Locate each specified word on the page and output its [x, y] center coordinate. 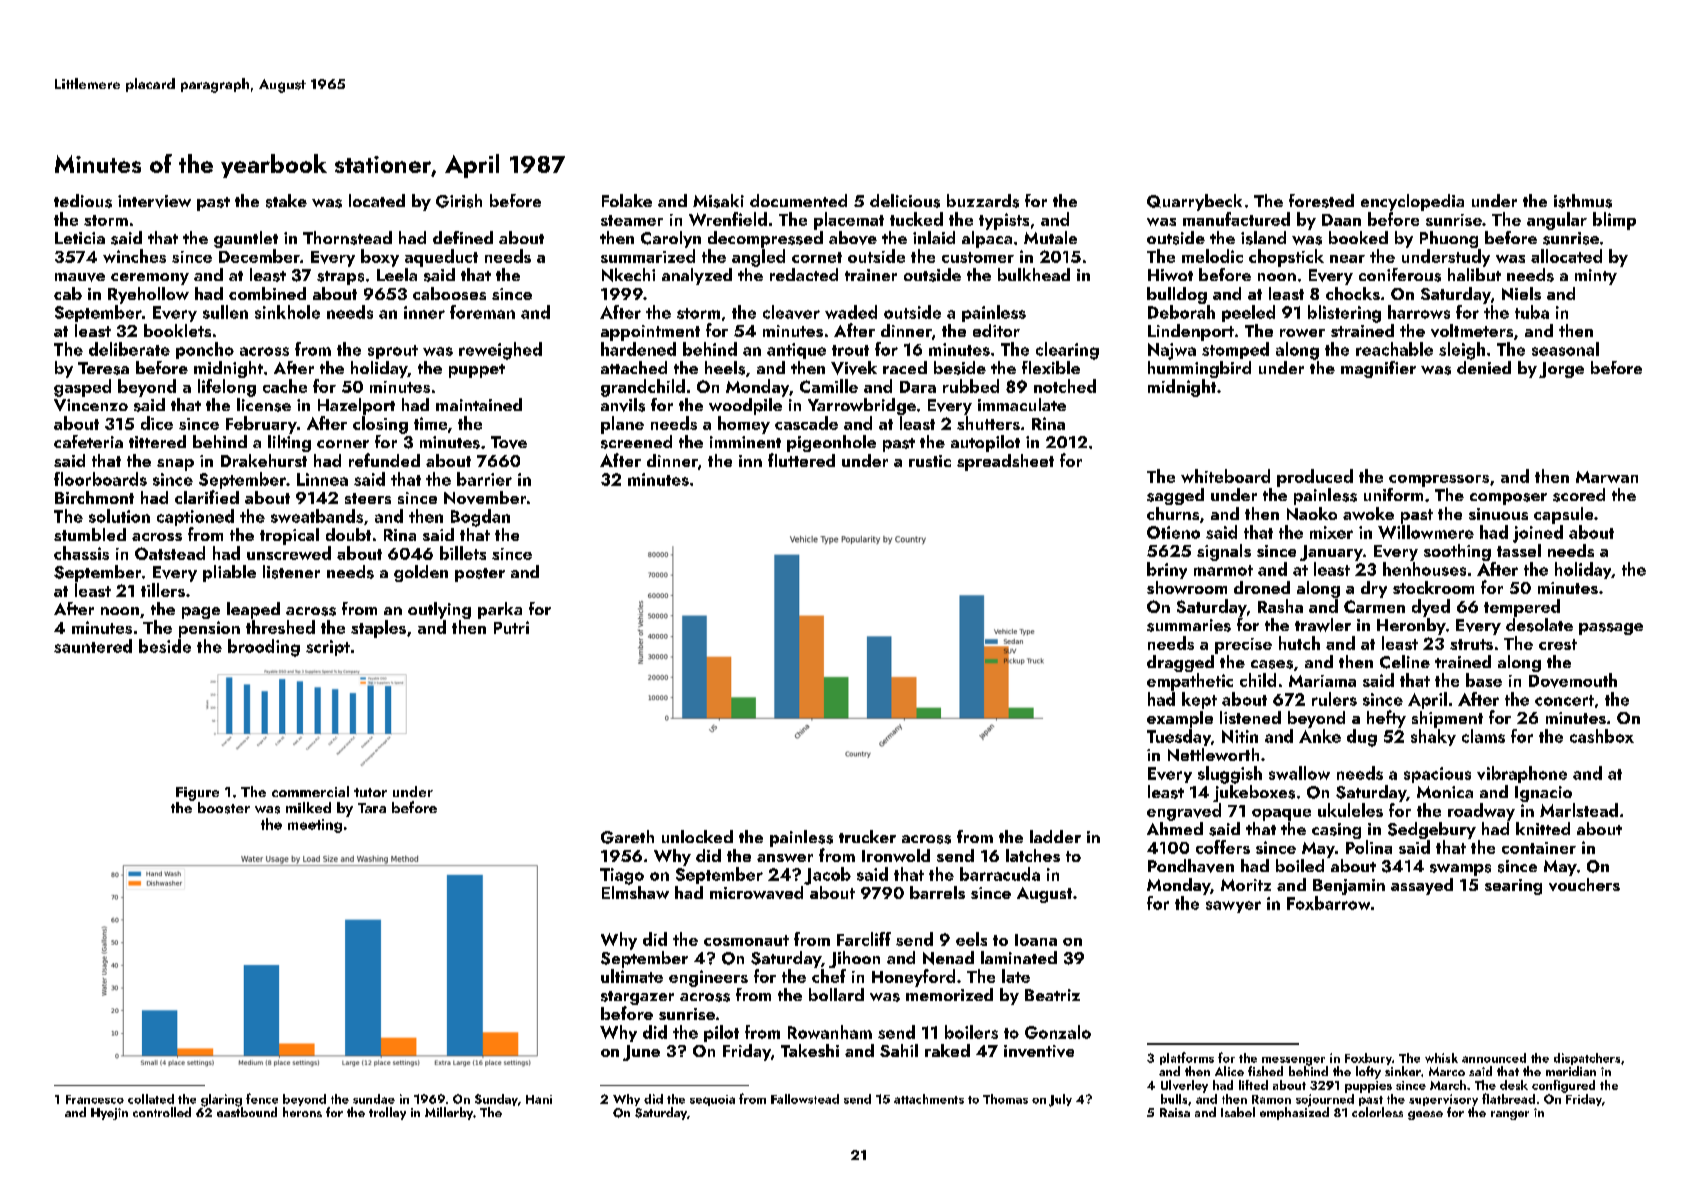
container [1539, 848]
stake [286, 201]
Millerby [449, 1113]
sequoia [712, 1100]
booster [224, 808]
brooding [264, 648]
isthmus [1583, 201]
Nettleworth [1213, 754]
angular [1557, 221]
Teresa [103, 368]
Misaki [718, 201]
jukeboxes [1254, 793]
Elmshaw [635, 892]
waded [851, 312]
